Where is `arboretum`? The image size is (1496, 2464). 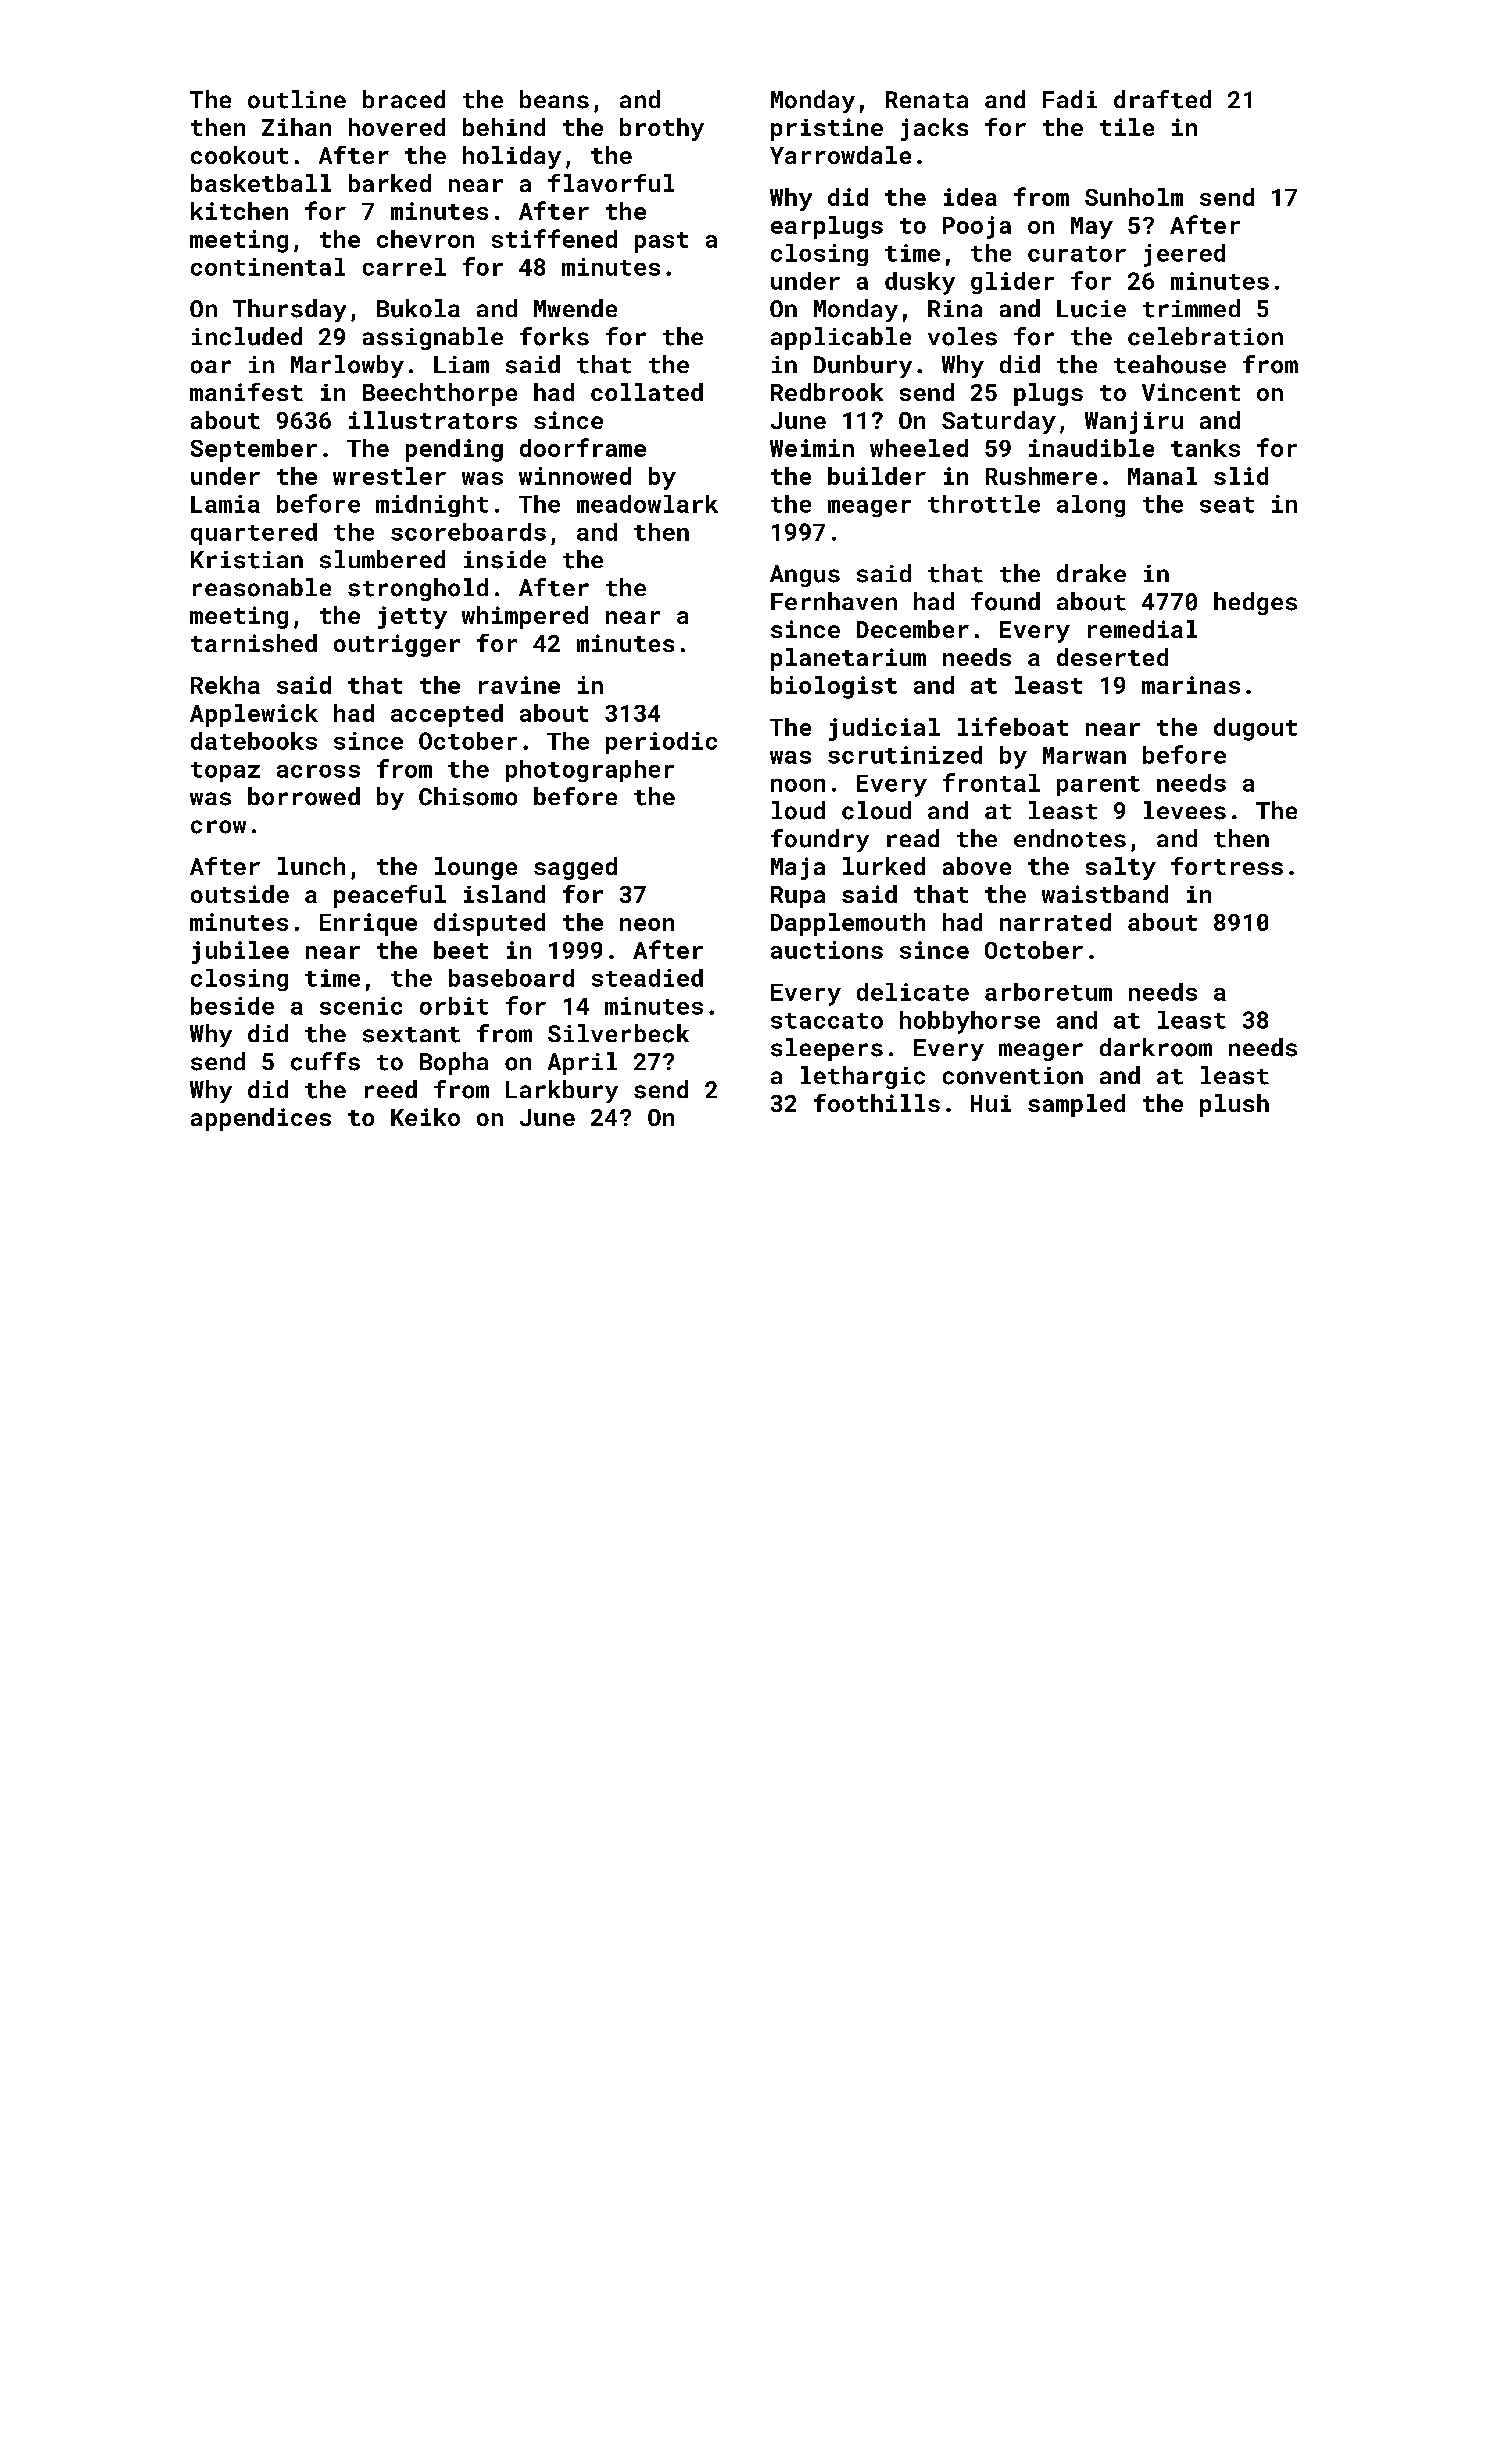
arboretum is located at coordinates (1048, 992).
